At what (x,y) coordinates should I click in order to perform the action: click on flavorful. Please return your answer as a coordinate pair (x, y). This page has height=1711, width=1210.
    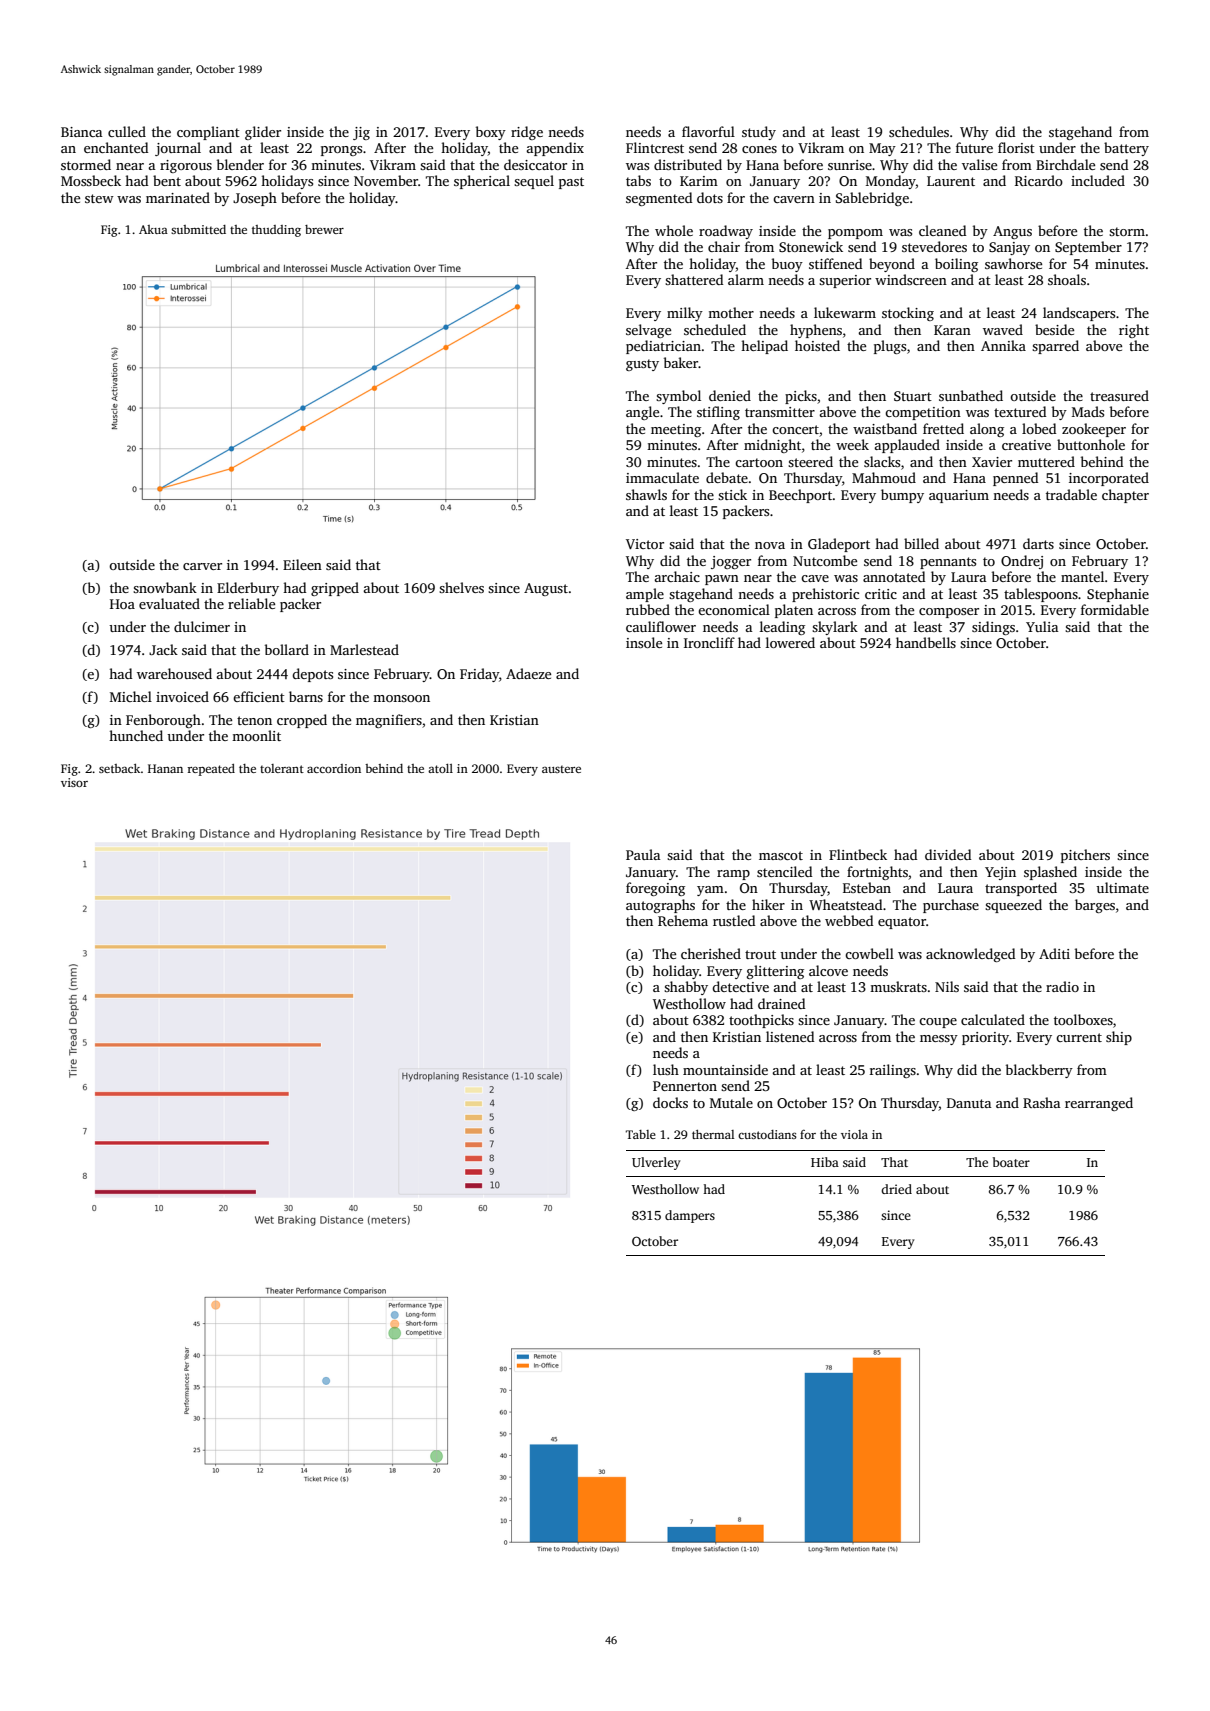
    Looking at the image, I should click on (708, 131).
